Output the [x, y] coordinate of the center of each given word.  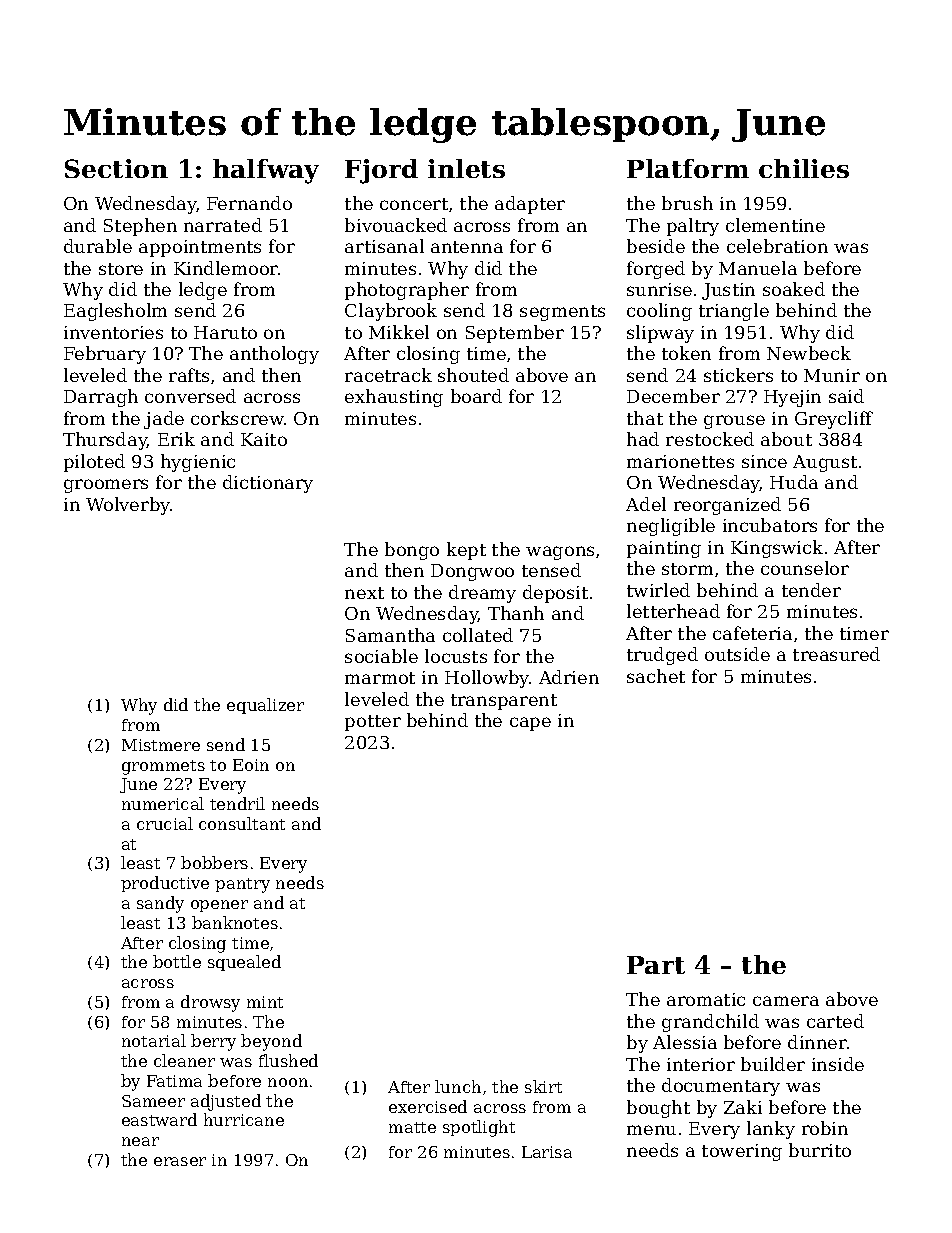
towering [742, 1152]
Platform [688, 168]
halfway [266, 171]
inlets [466, 168]
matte [412, 1127]
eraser [180, 1161]
